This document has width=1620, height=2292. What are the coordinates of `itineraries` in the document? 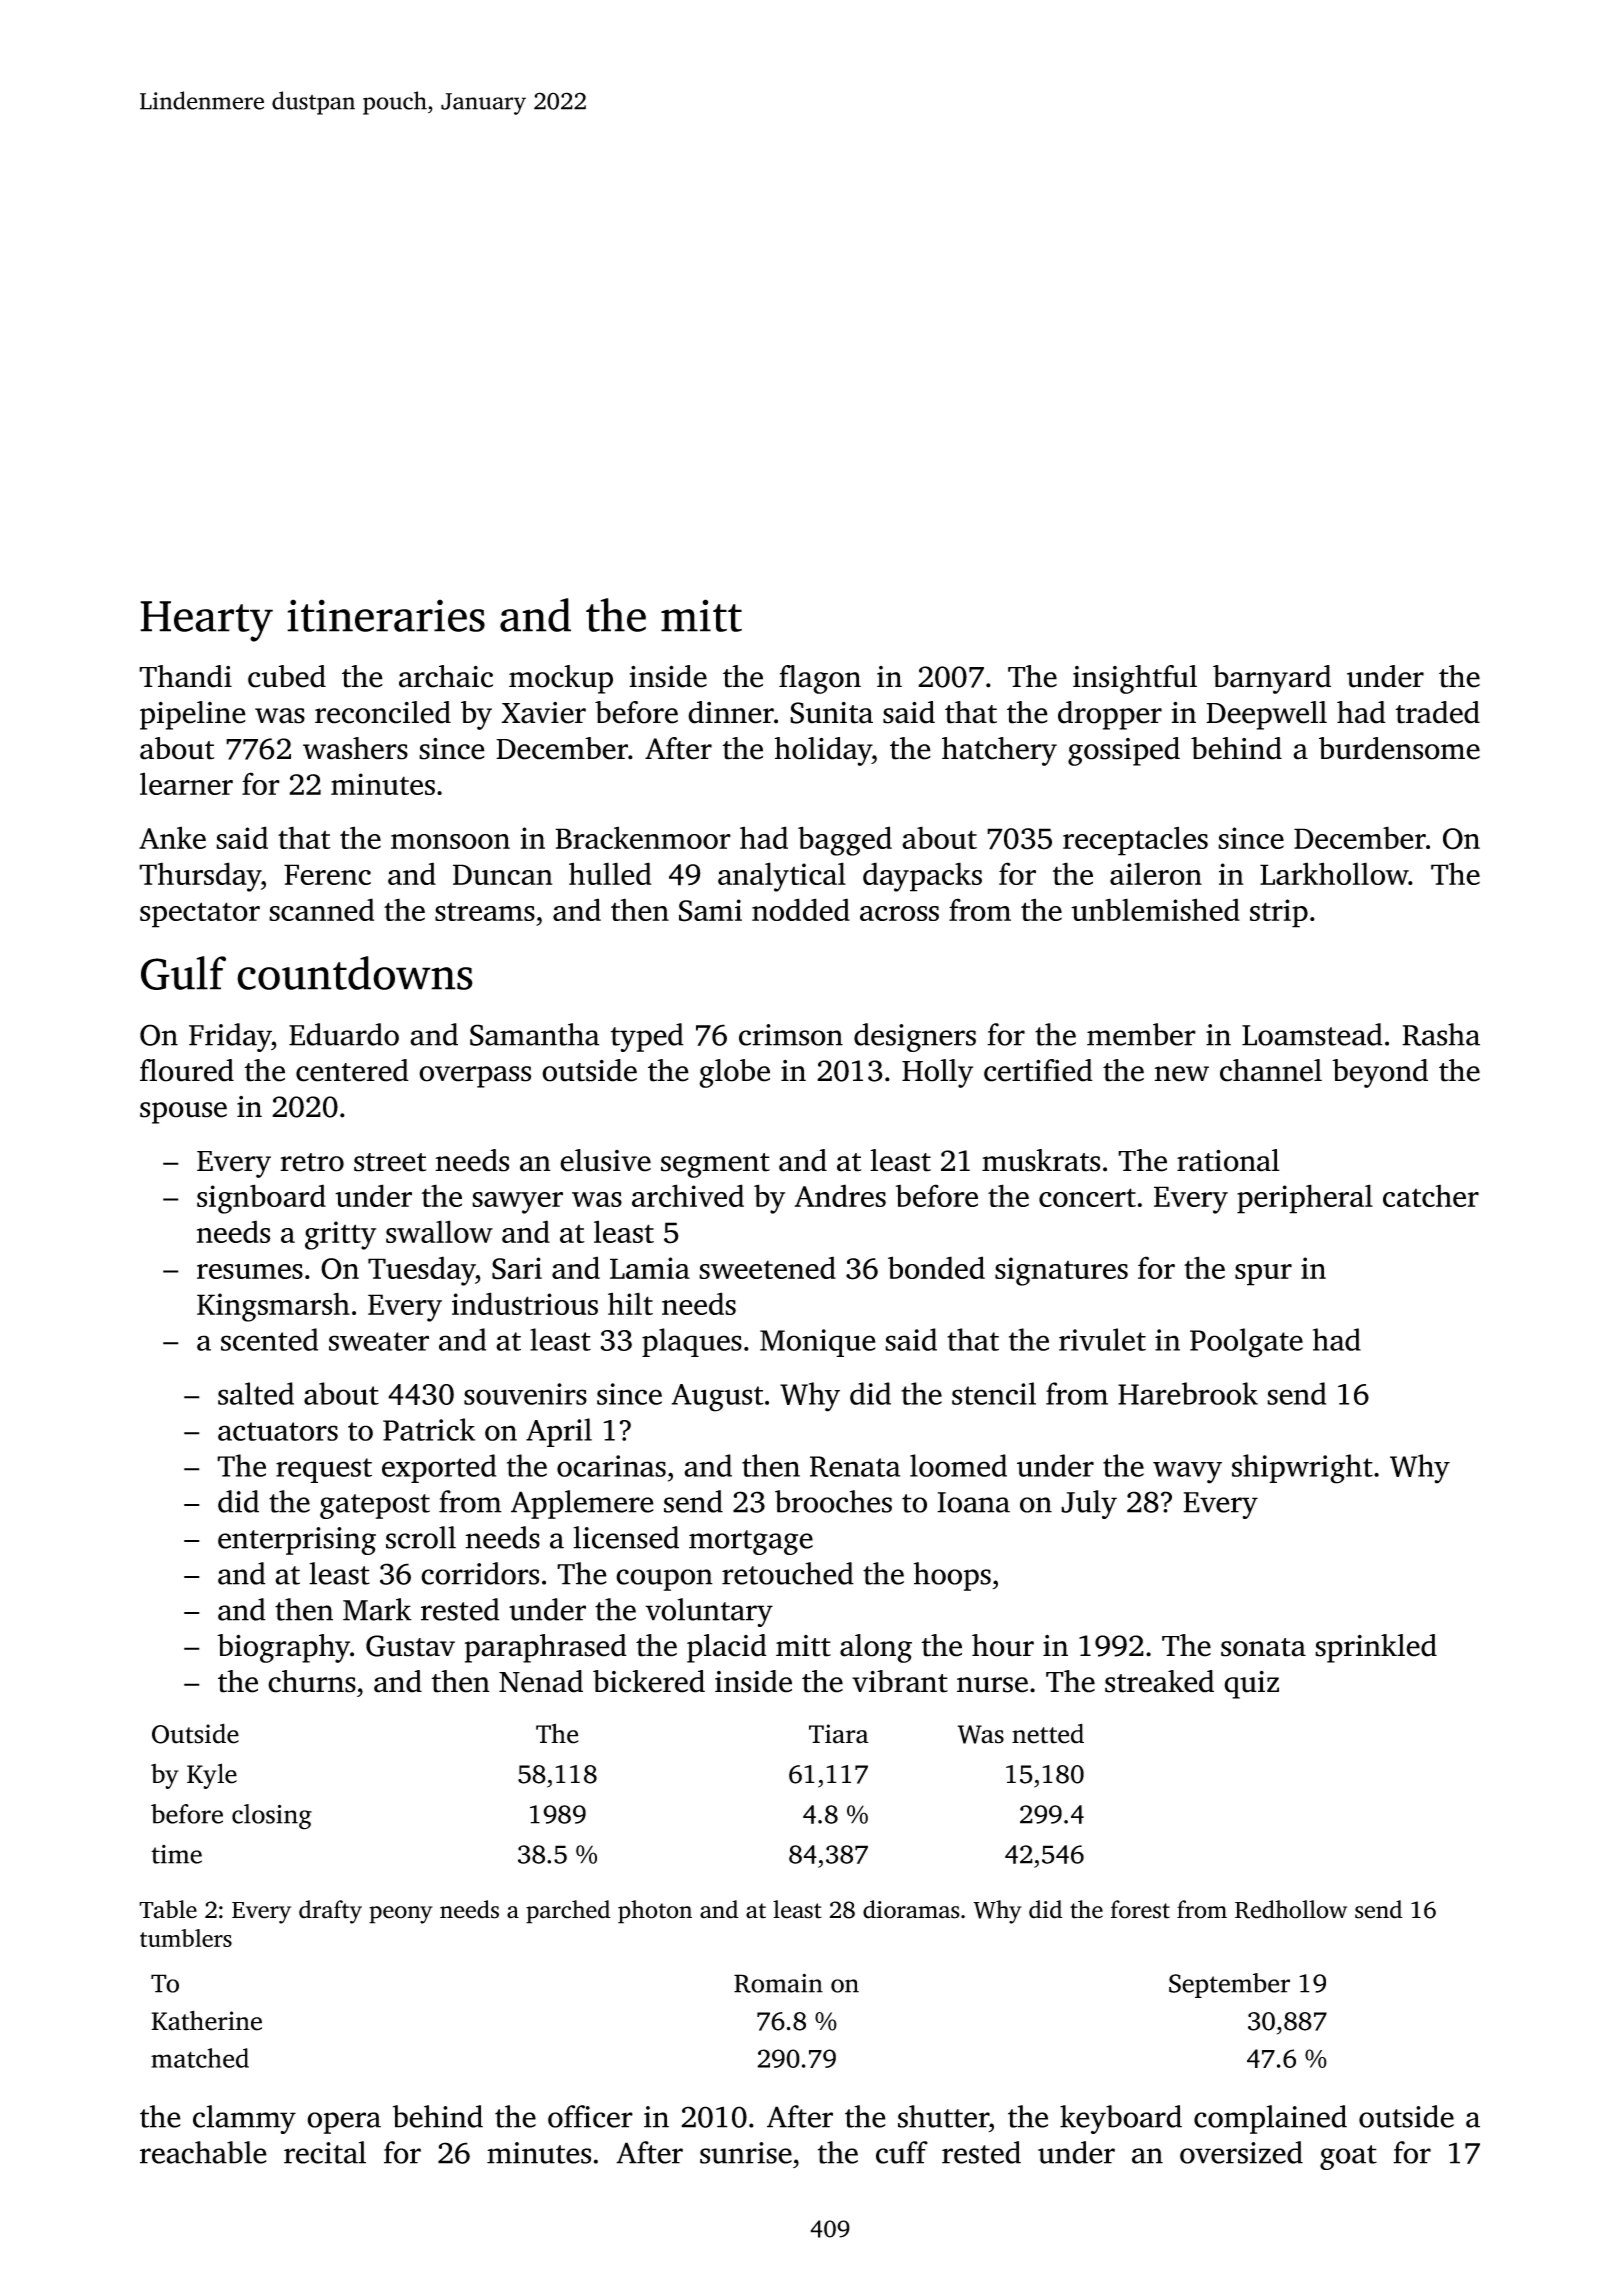 It's located at (386, 615).
